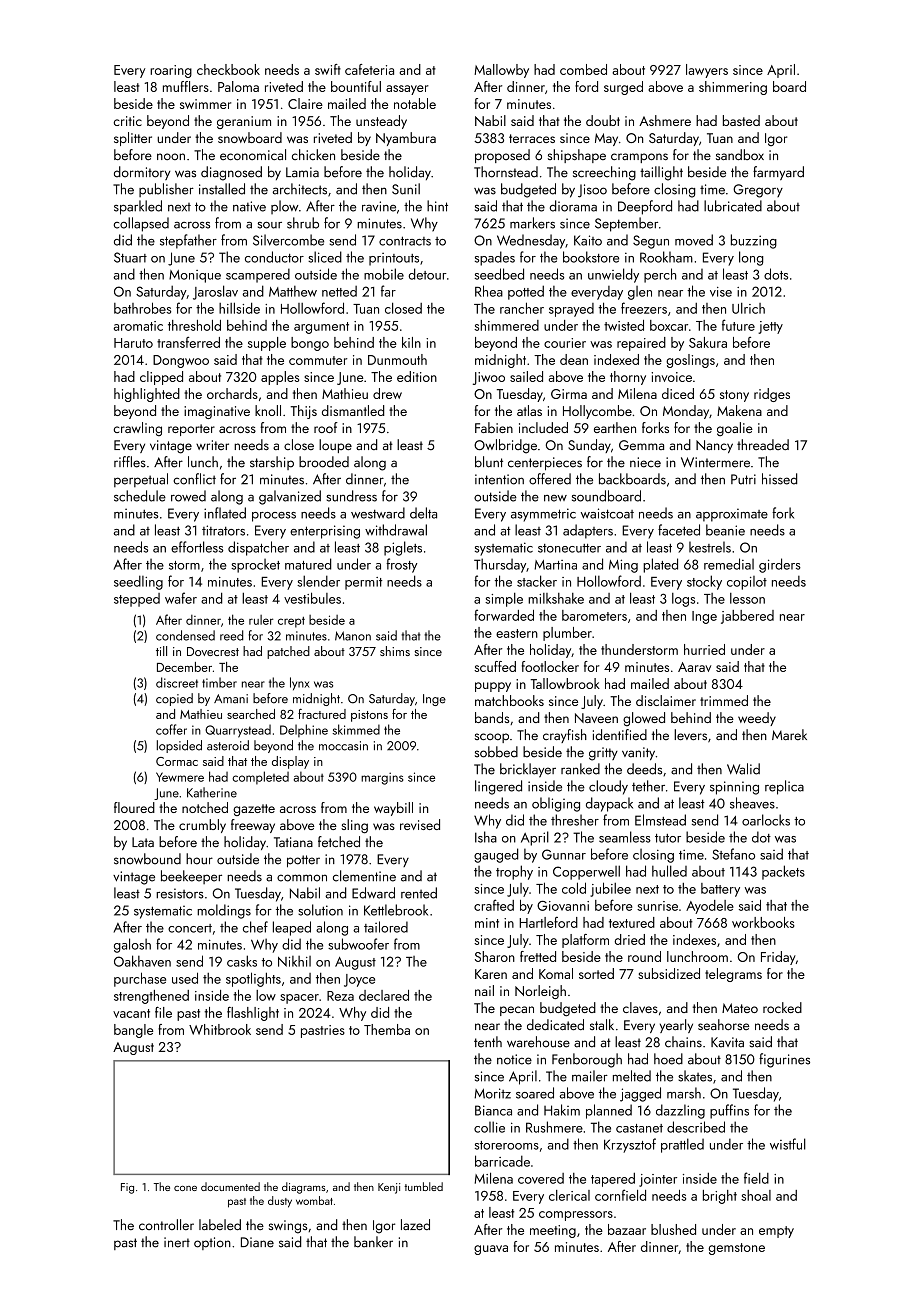 This image has width=924, height=1308. What do you see at coordinates (543, 427) in the image?
I see `included` at bounding box center [543, 427].
